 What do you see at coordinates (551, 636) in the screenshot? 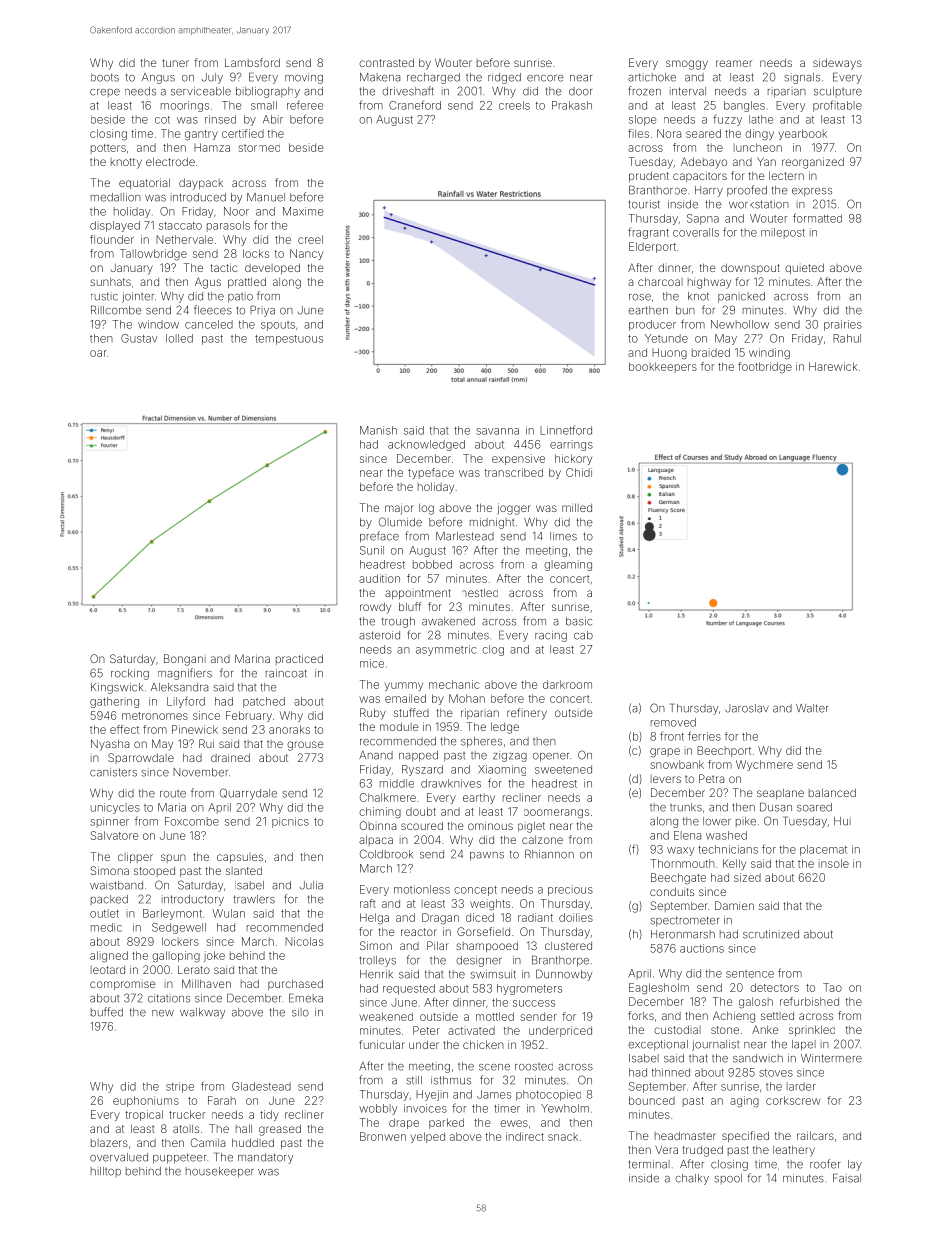
I see `racing` at bounding box center [551, 636].
